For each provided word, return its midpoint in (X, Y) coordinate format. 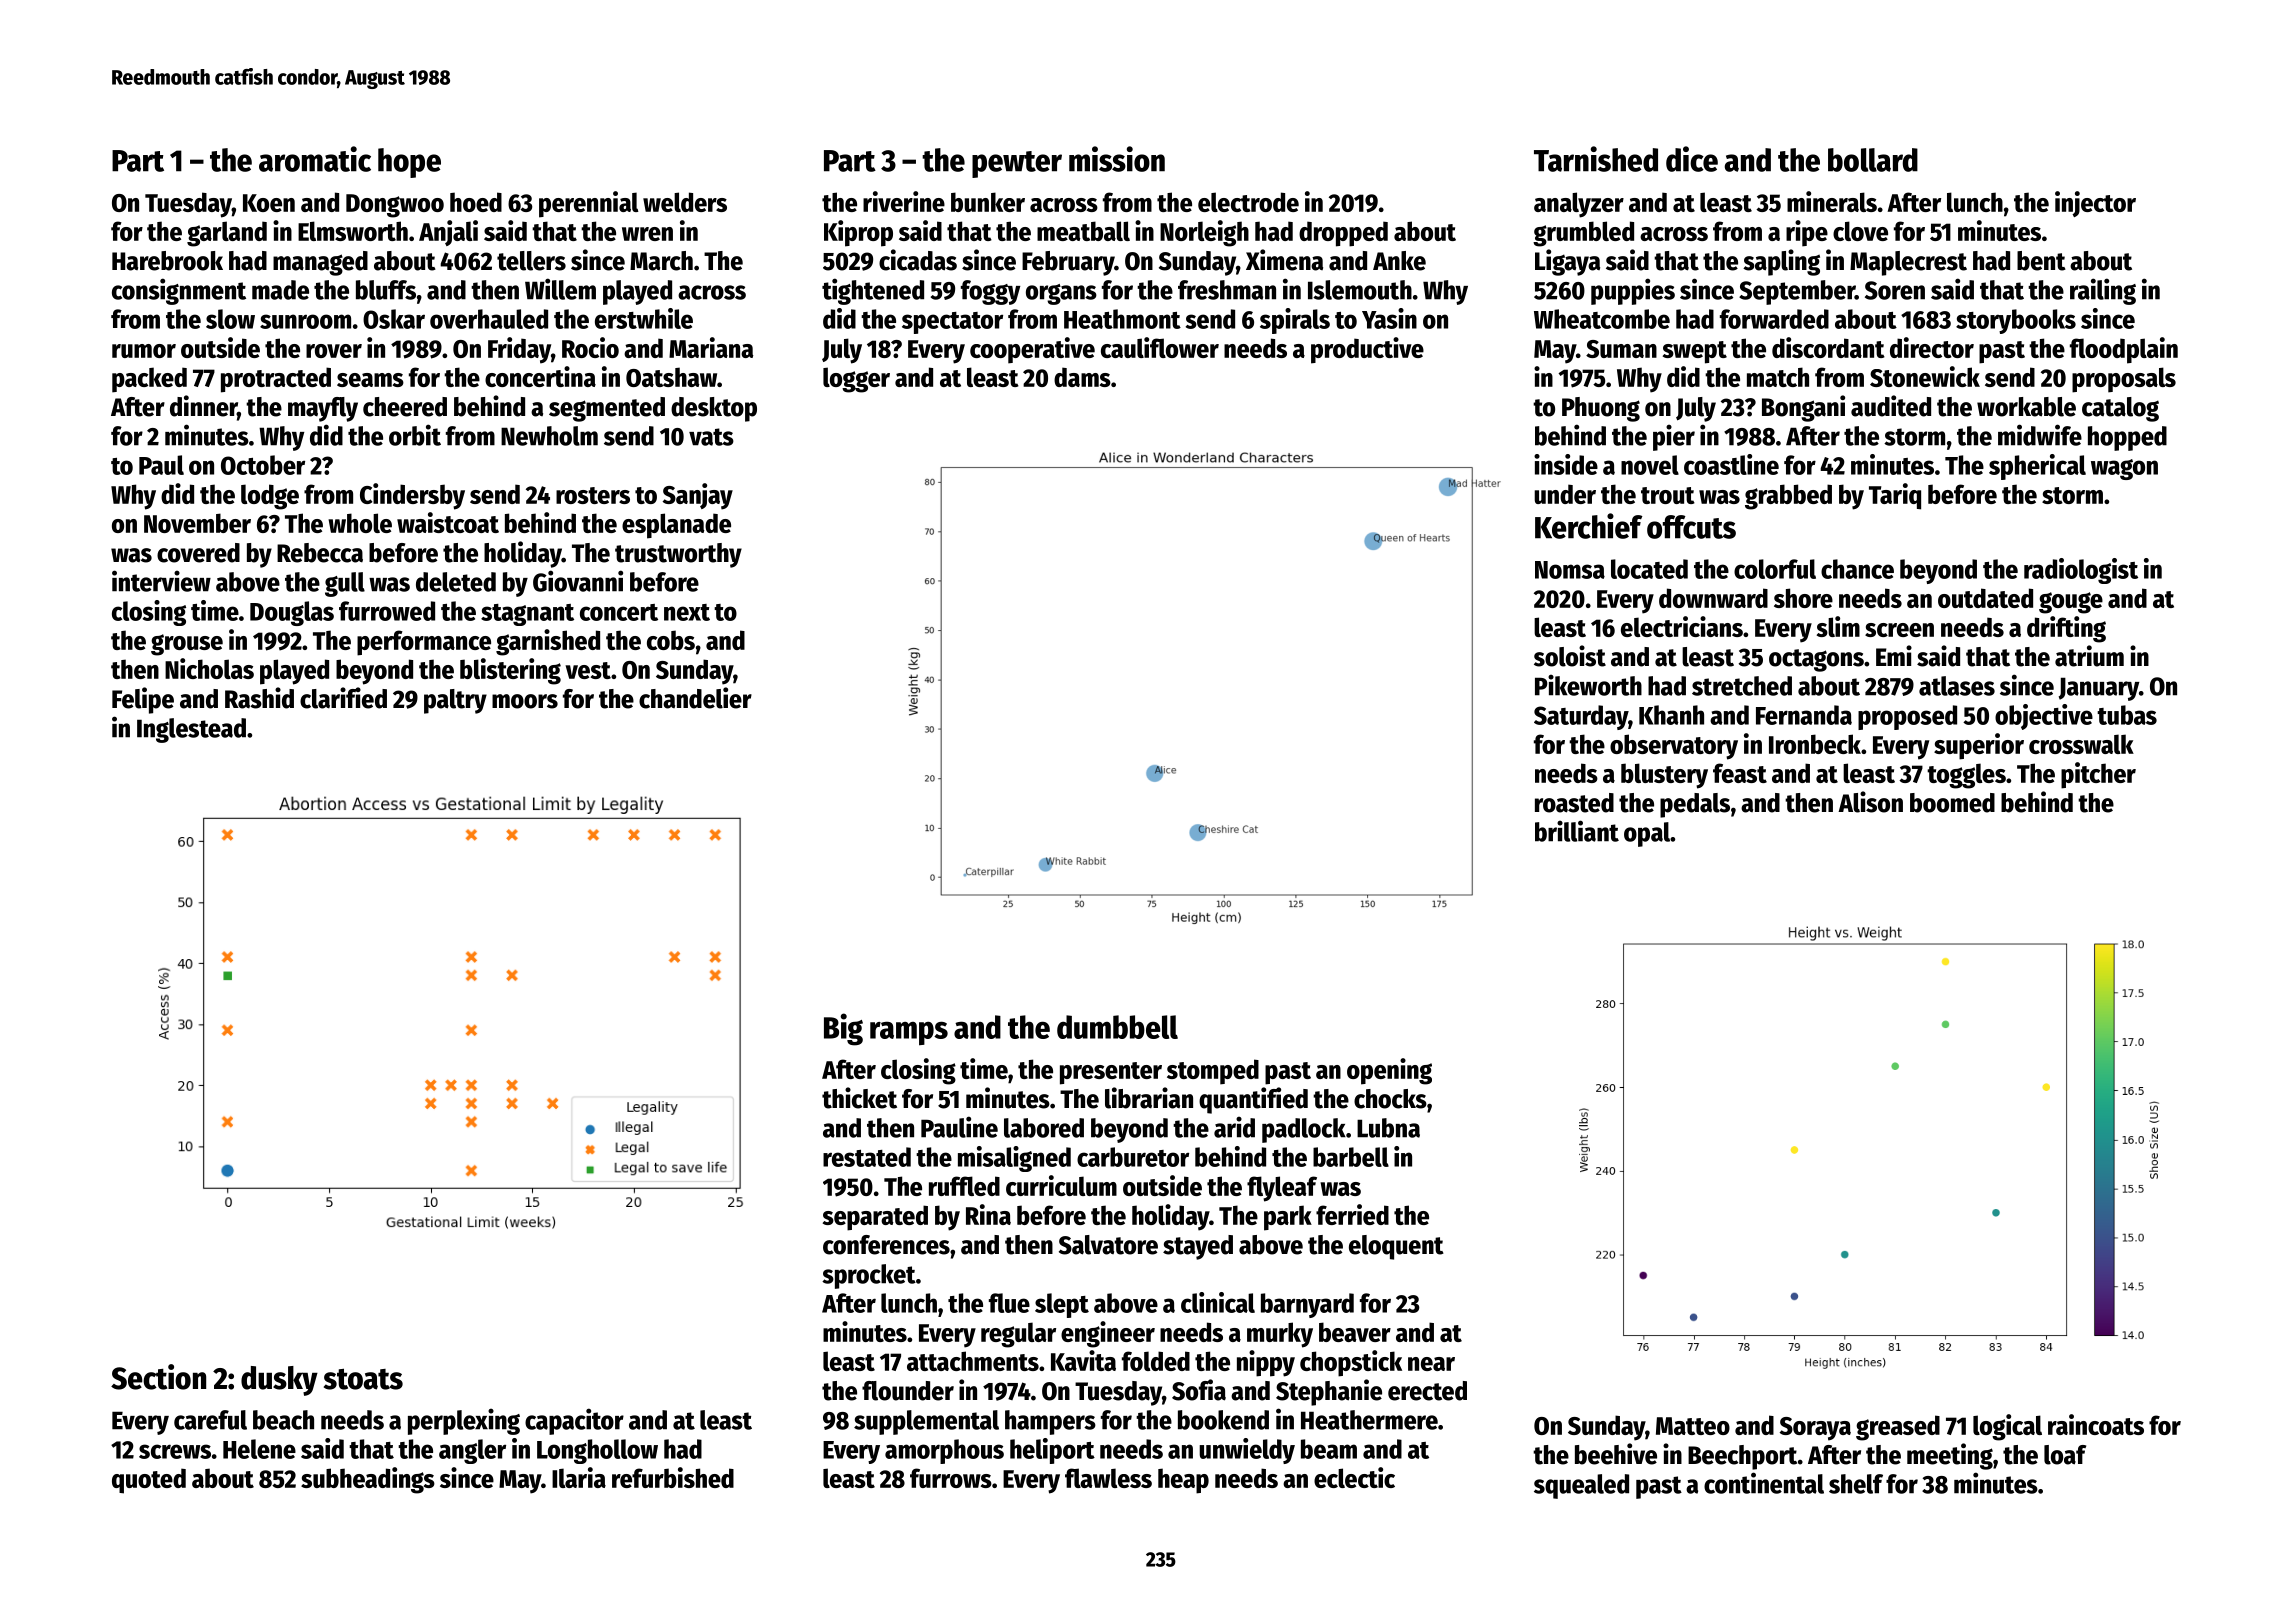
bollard (1873, 160)
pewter (1017, 164)
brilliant (1577, 831)
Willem (560, 289)
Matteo (1693, 1426)
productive (1367, 350)
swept (1695, 352)
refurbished (673, 1477)
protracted (276, 380)
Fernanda (1804, 715)
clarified (343, 698)
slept (1062, 1305)
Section (158, 1377)
